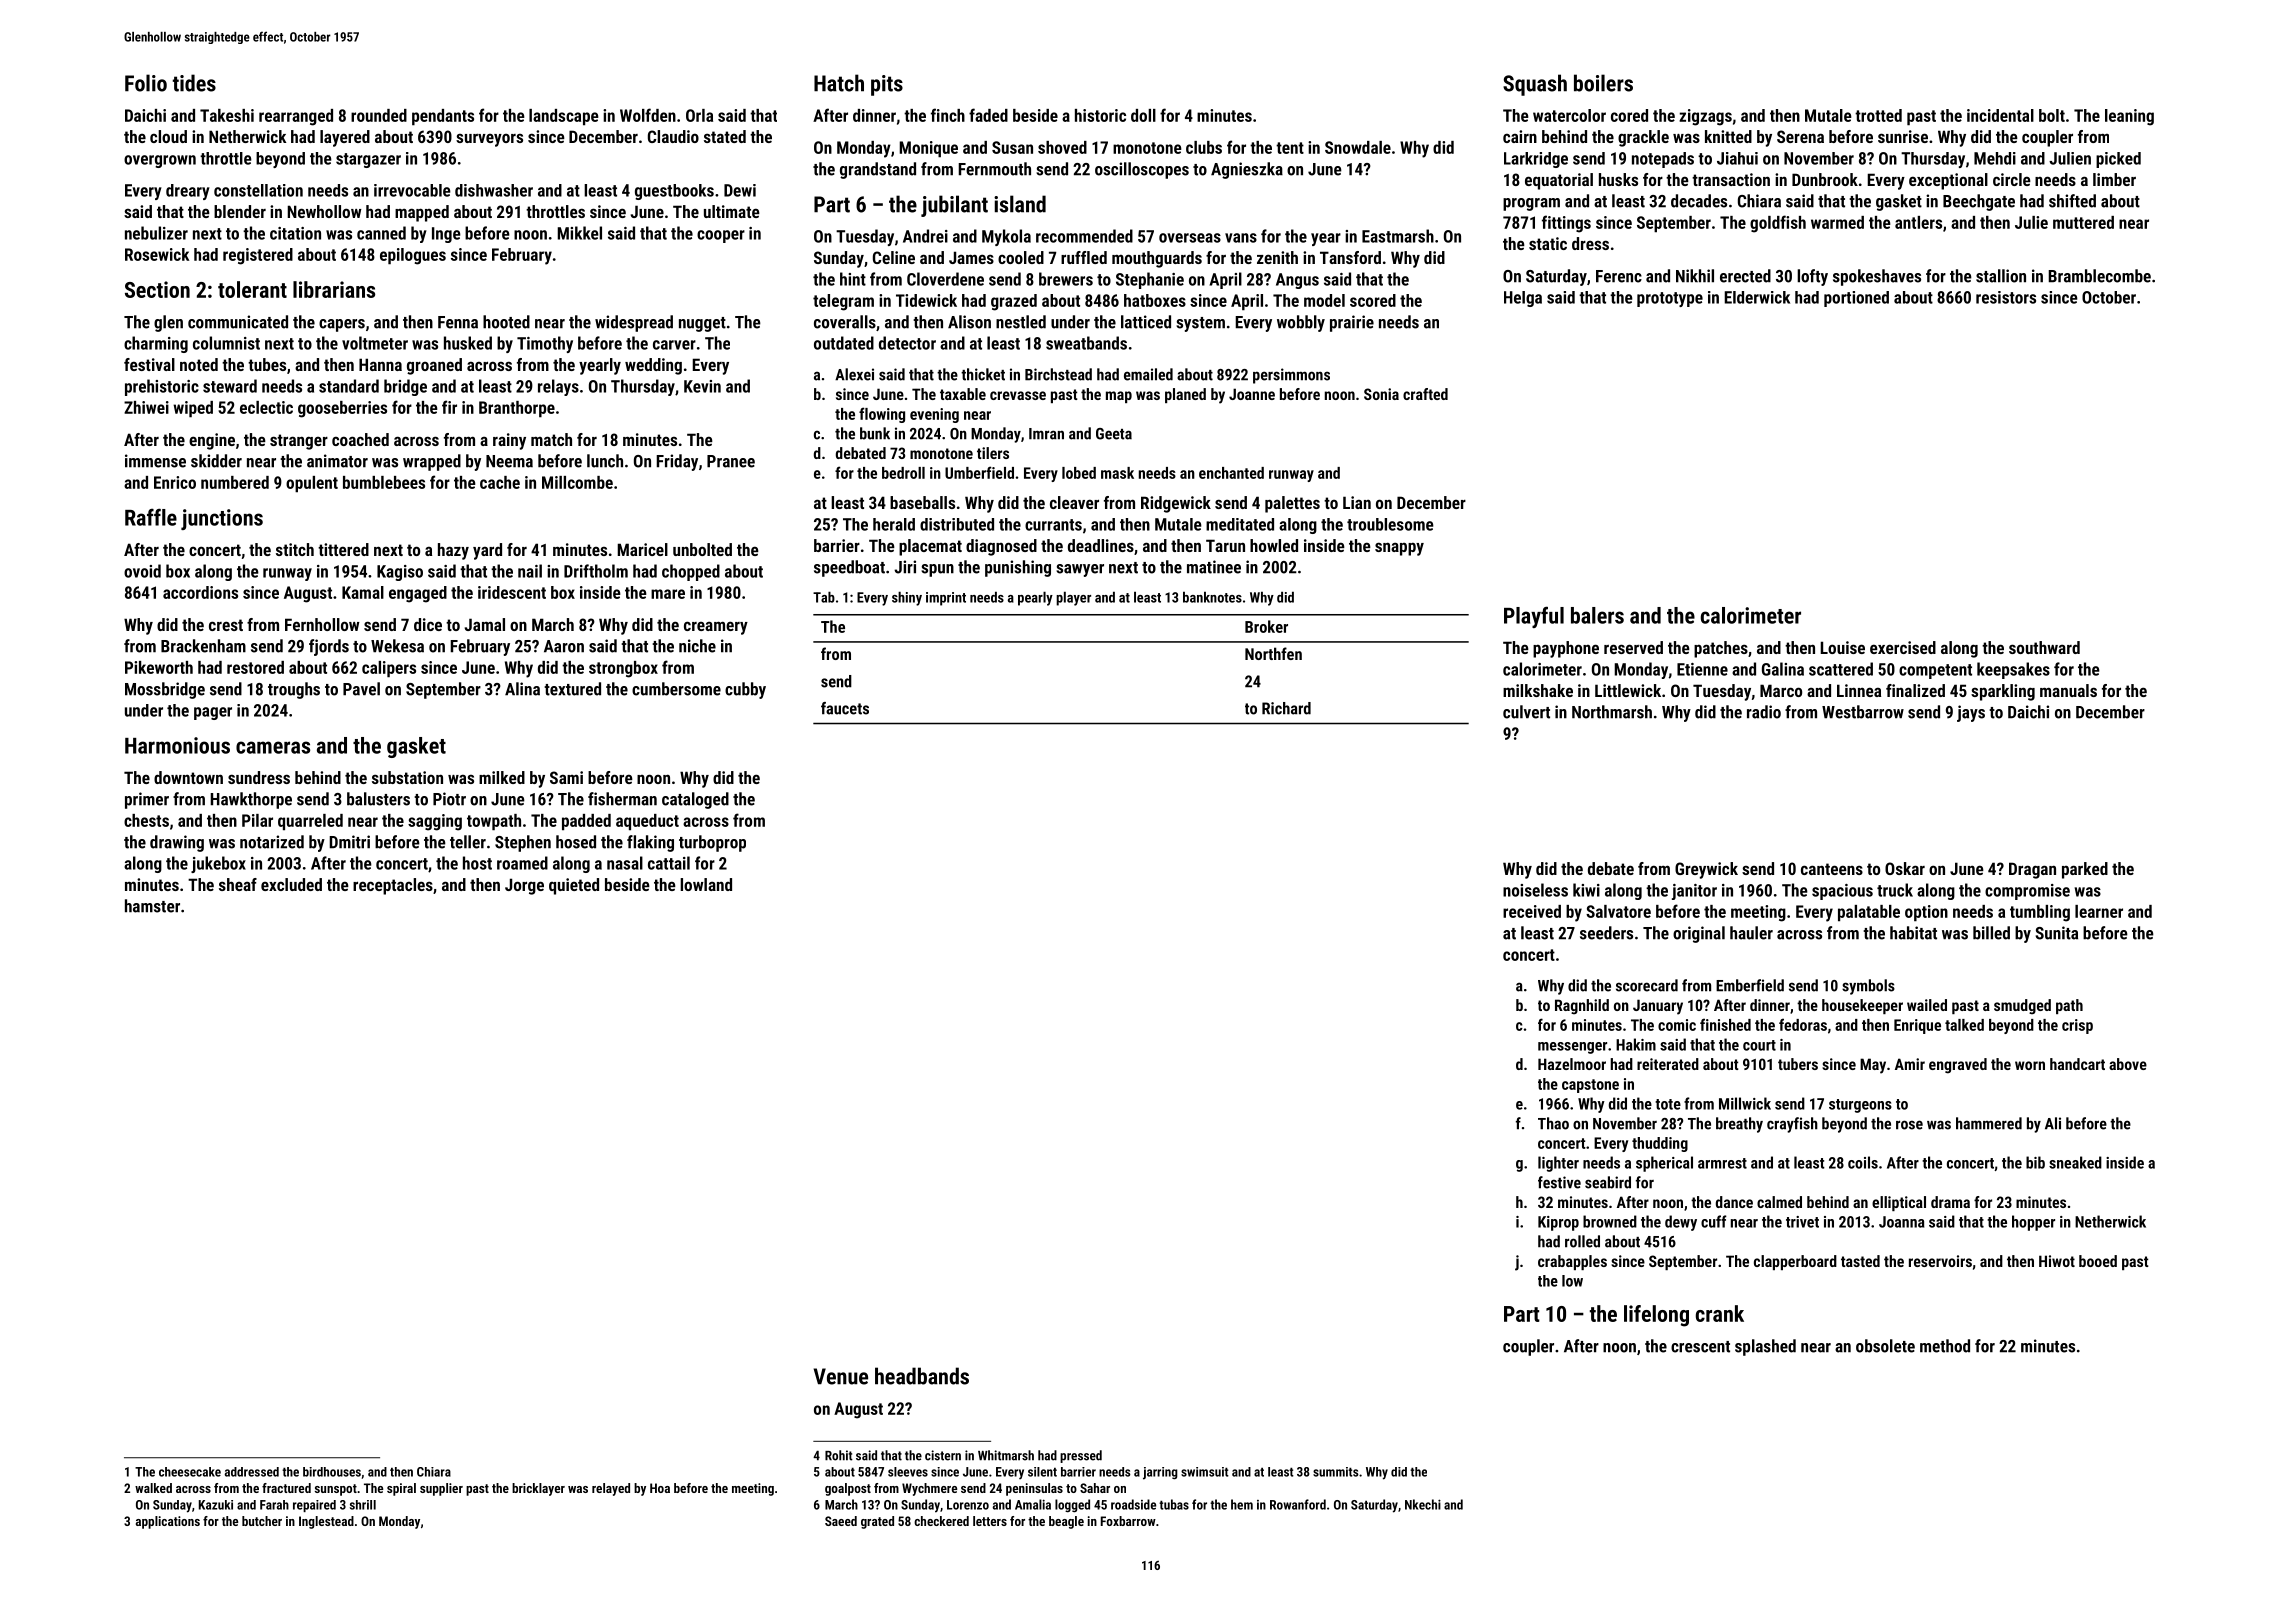 This screenshot has width=2282, height=1614. Describe the element at coordinates (326, 1522) in the screenshot. I see `Inglestead` at that location.
